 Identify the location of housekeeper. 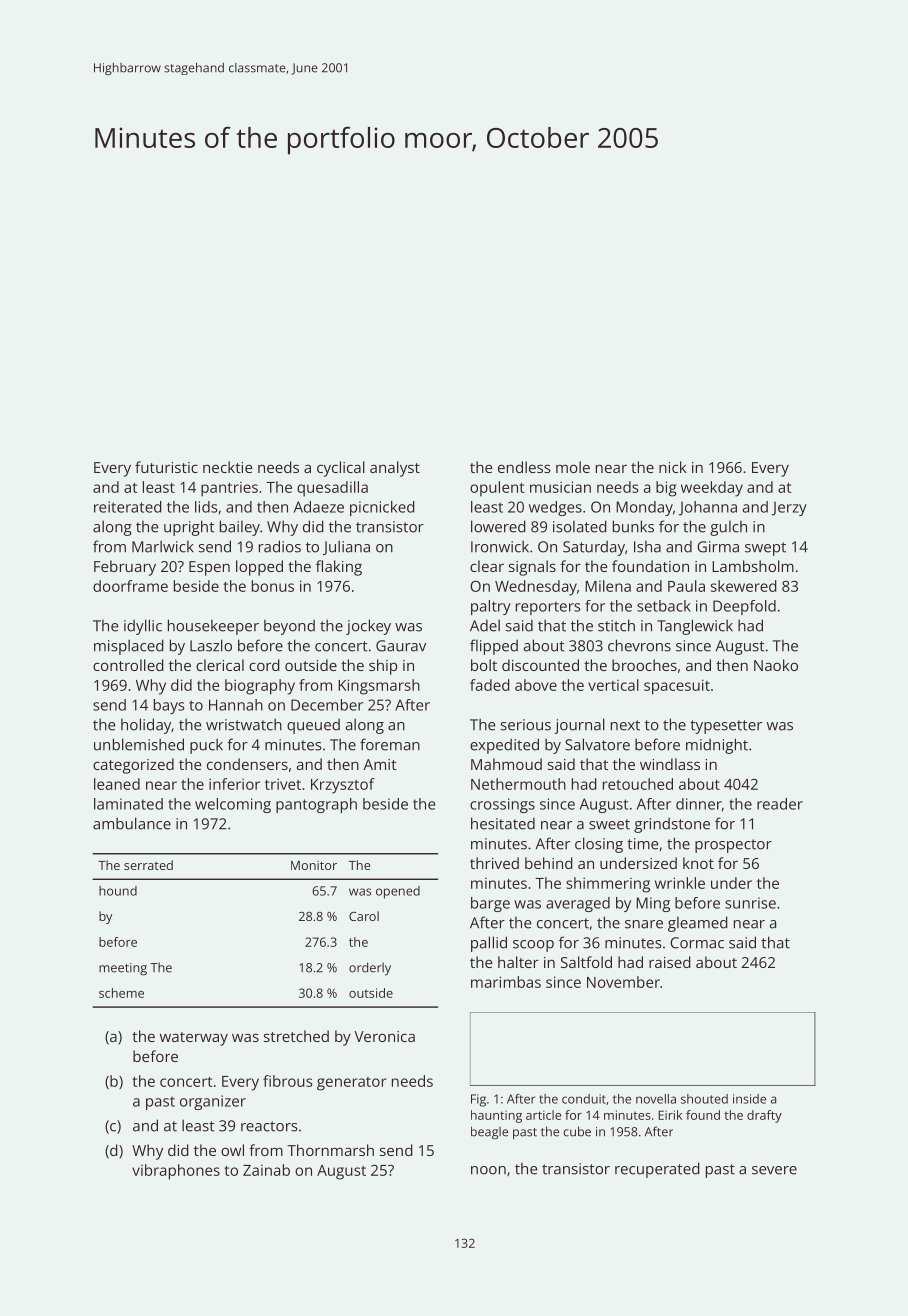
(213, 627).
